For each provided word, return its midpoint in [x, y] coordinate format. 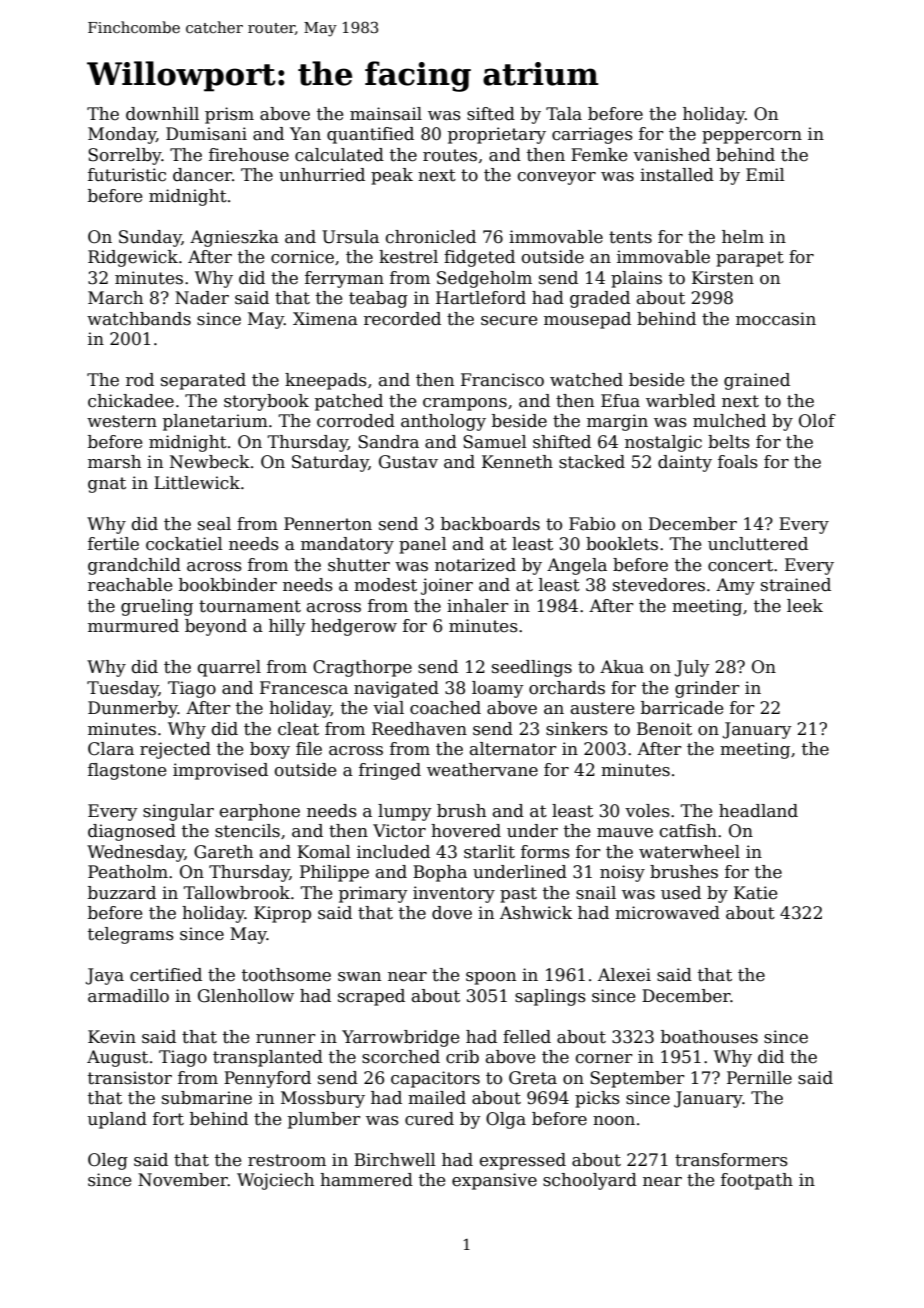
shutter [359, 565]
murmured [133, 626]
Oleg [108, 1161]
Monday [122, 135]
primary [373, 894]
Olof [817, 421]
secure [509, 321]
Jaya [105, 976]
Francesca [304, 688]
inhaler [478, 606]
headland [758, 811]
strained [796, 585]
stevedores [659, 585]
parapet [750, 259]
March [115, 298]
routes [450, 155]
